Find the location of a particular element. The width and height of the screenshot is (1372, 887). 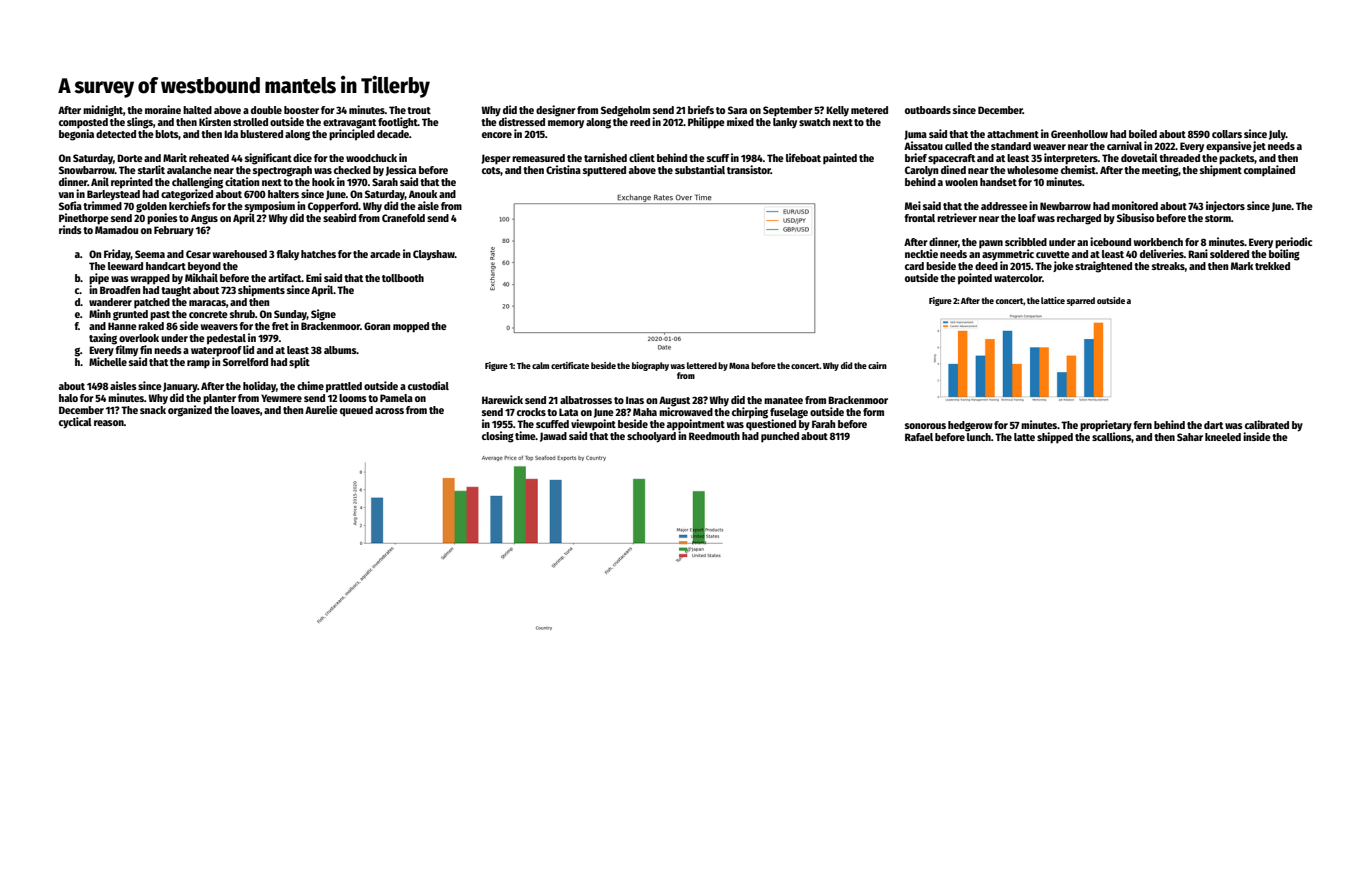

closing is located at coordinates (498, 437).
